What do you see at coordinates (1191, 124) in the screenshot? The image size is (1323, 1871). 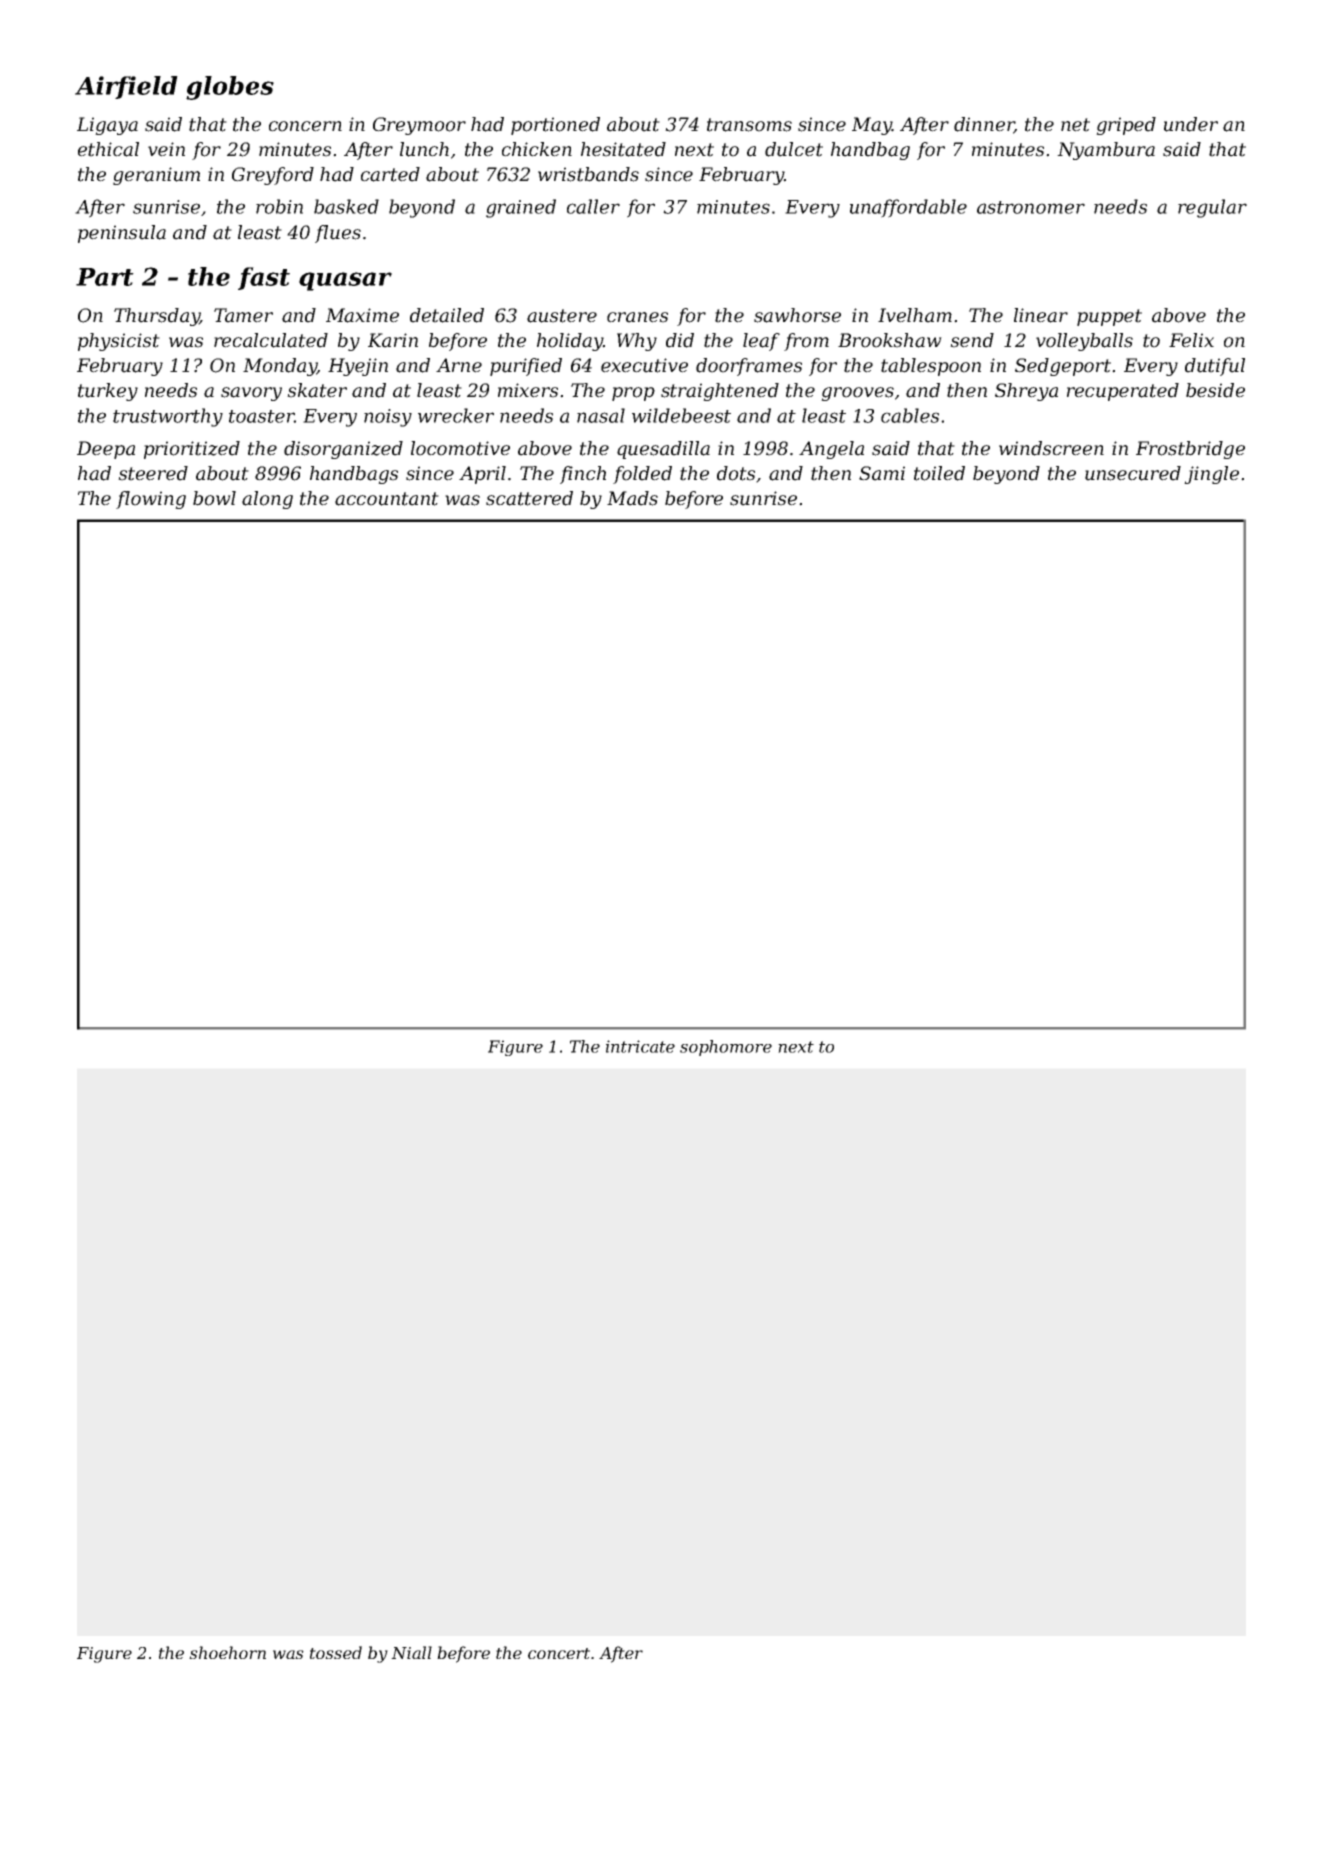 I see `under` at bounding box center [1191, 124].
